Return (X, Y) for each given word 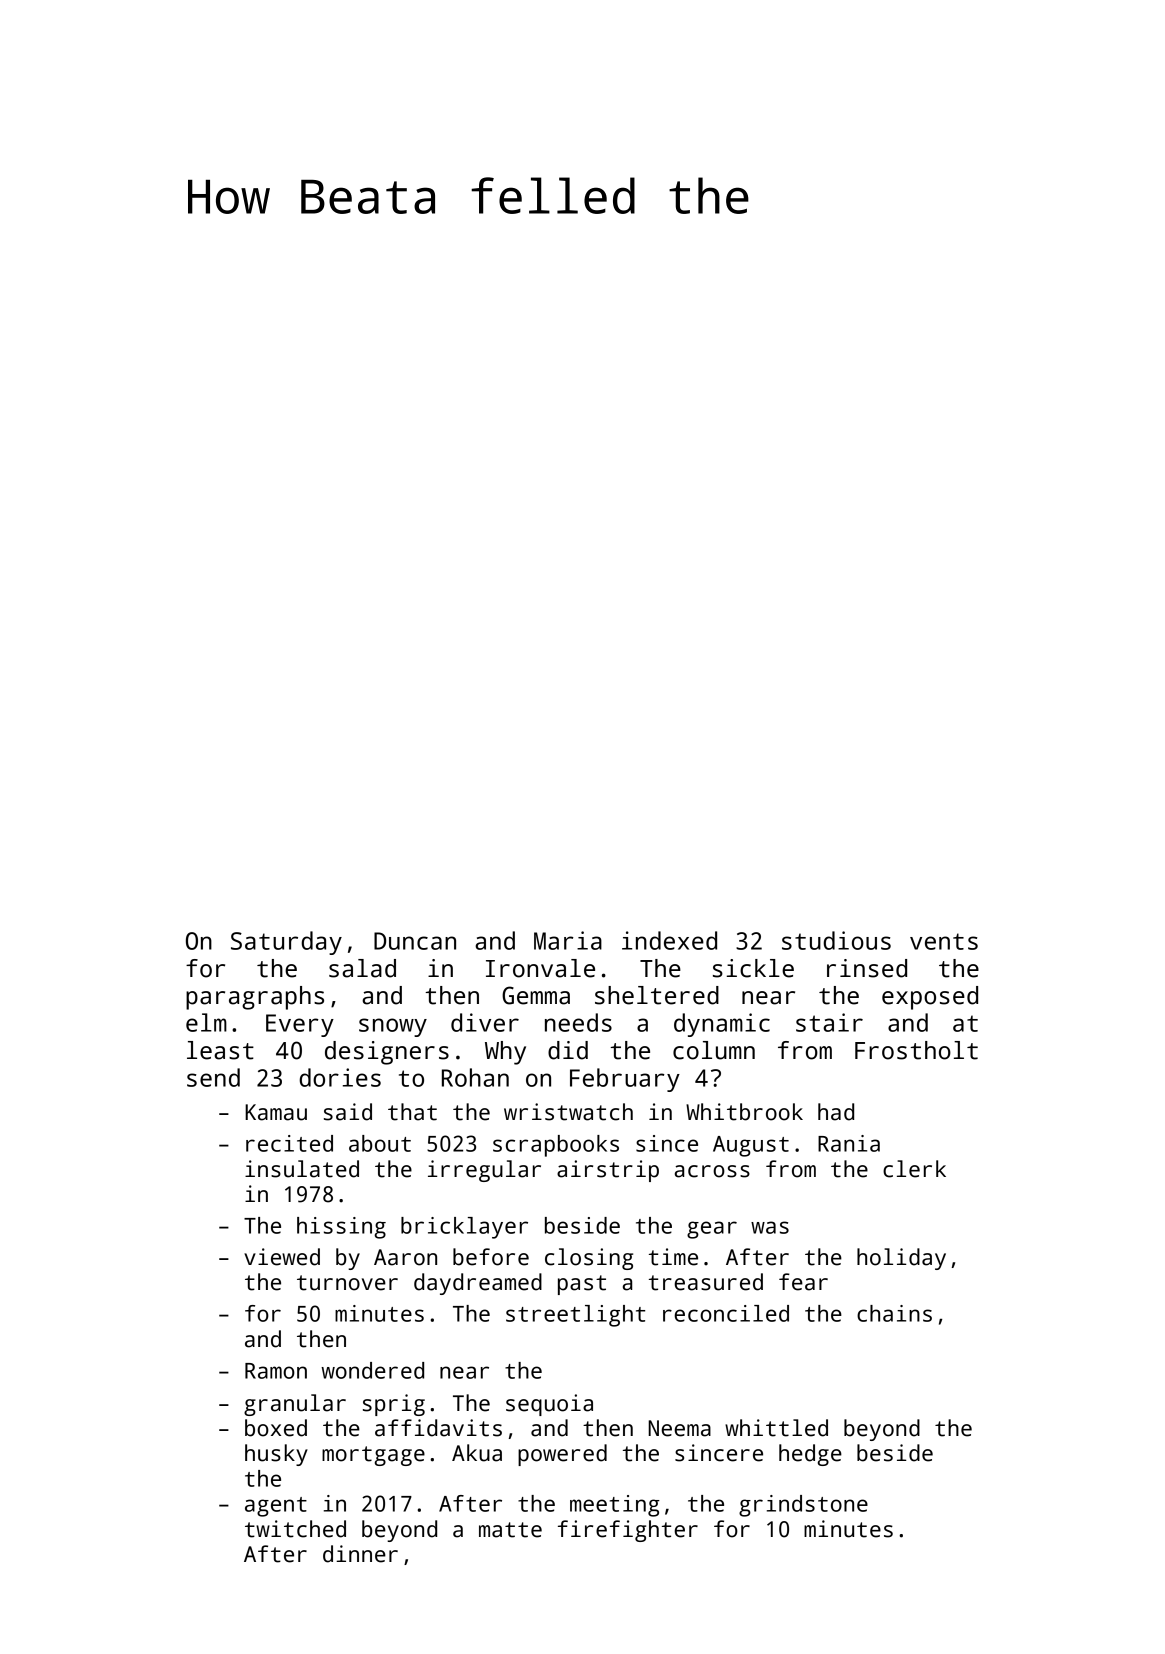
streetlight (575, 1316)
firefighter (628, 1531)
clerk (914, 1169)
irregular (484, 1171)
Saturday (286, 943)
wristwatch (568, 1112)
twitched (295, 1529)
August (751, 1146)
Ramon (276, 1371)
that (412, 1112)
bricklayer (464, 1228)
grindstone (803, 1506)
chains (894, 1313)
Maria (568, 940)
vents (944, 941)
